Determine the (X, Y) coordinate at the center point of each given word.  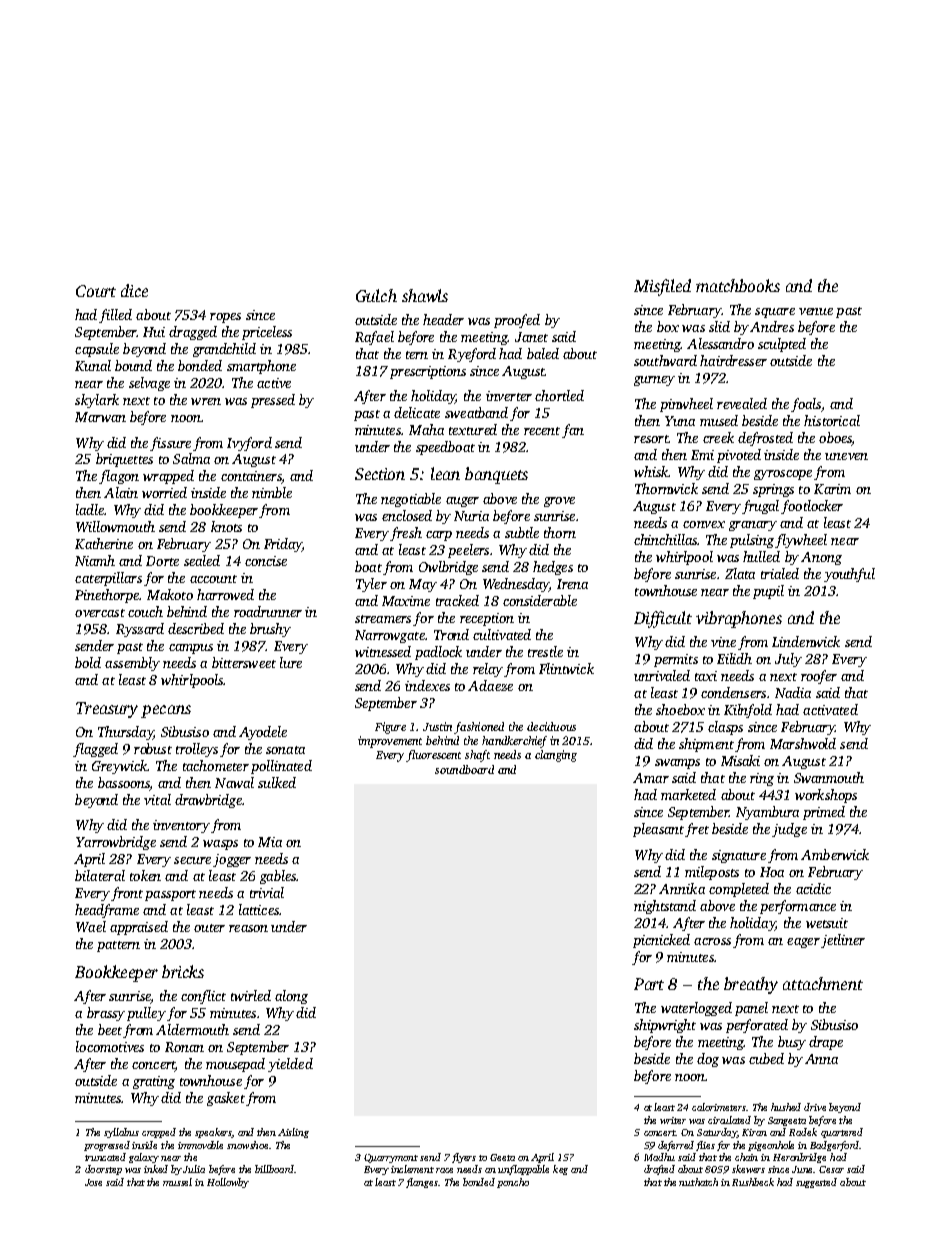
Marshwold (803, 743)
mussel (177, 1182)
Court (96, 291)
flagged (95, 750)
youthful (849, 575)
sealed (202, 560)
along (291, 997)
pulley (146, 1014)
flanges (422, 1183)
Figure (390, 728)
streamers (383, 619)
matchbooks (738, 285)
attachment (823, 983)
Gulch (376, 295)
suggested (816, 1183)
